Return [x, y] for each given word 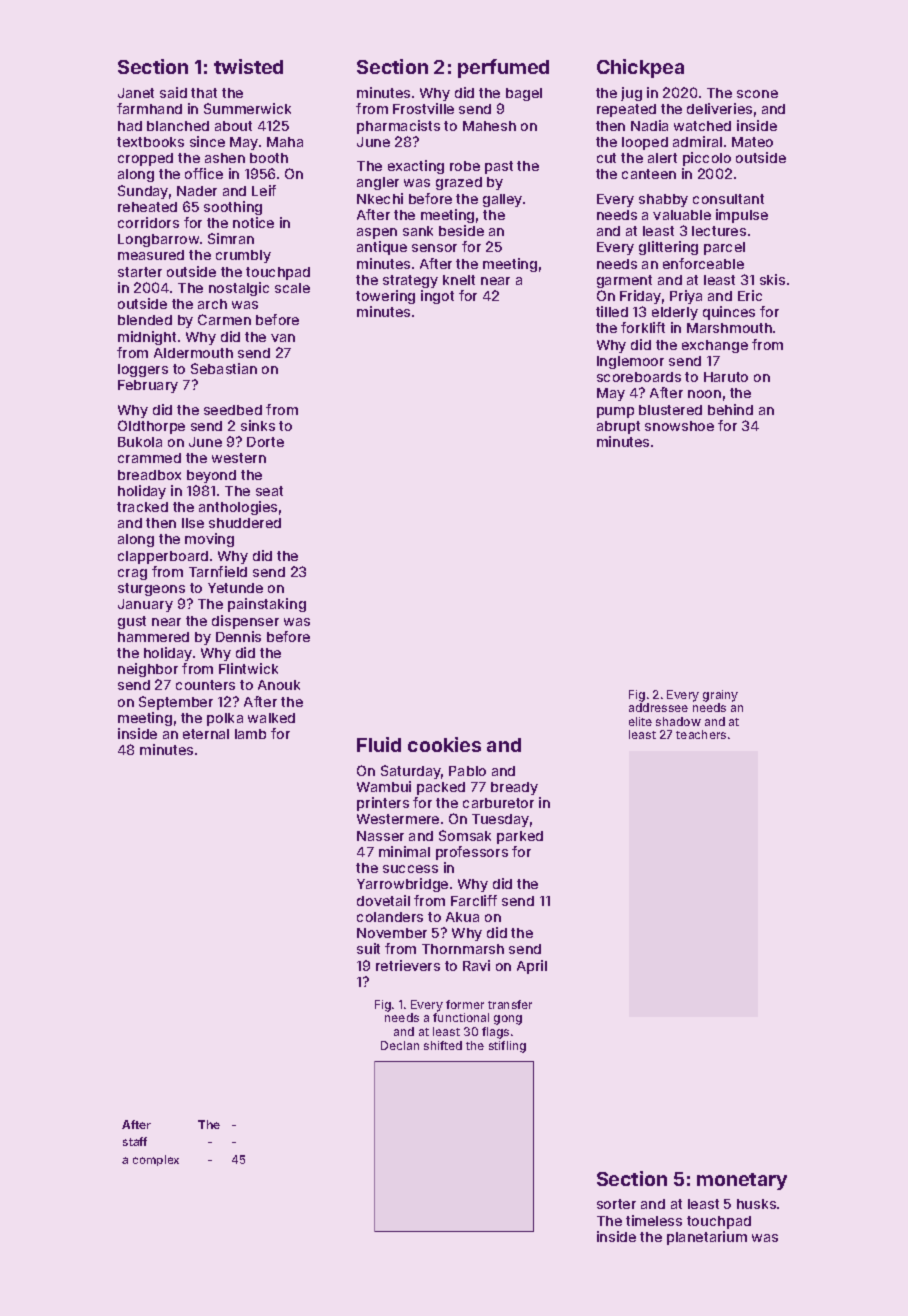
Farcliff [474, 900]
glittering [668, 248]
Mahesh [489, 126]
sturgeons [151, 589]
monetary [742, 1181]
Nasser [380, 836]
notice [253, 222]
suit [368, 948]
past [499, 167]
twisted [248, 66]
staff [135, 1141]
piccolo [707, 159]
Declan [400, 1045]
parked [520, 837]
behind [730, 409]
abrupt [618, 427]
